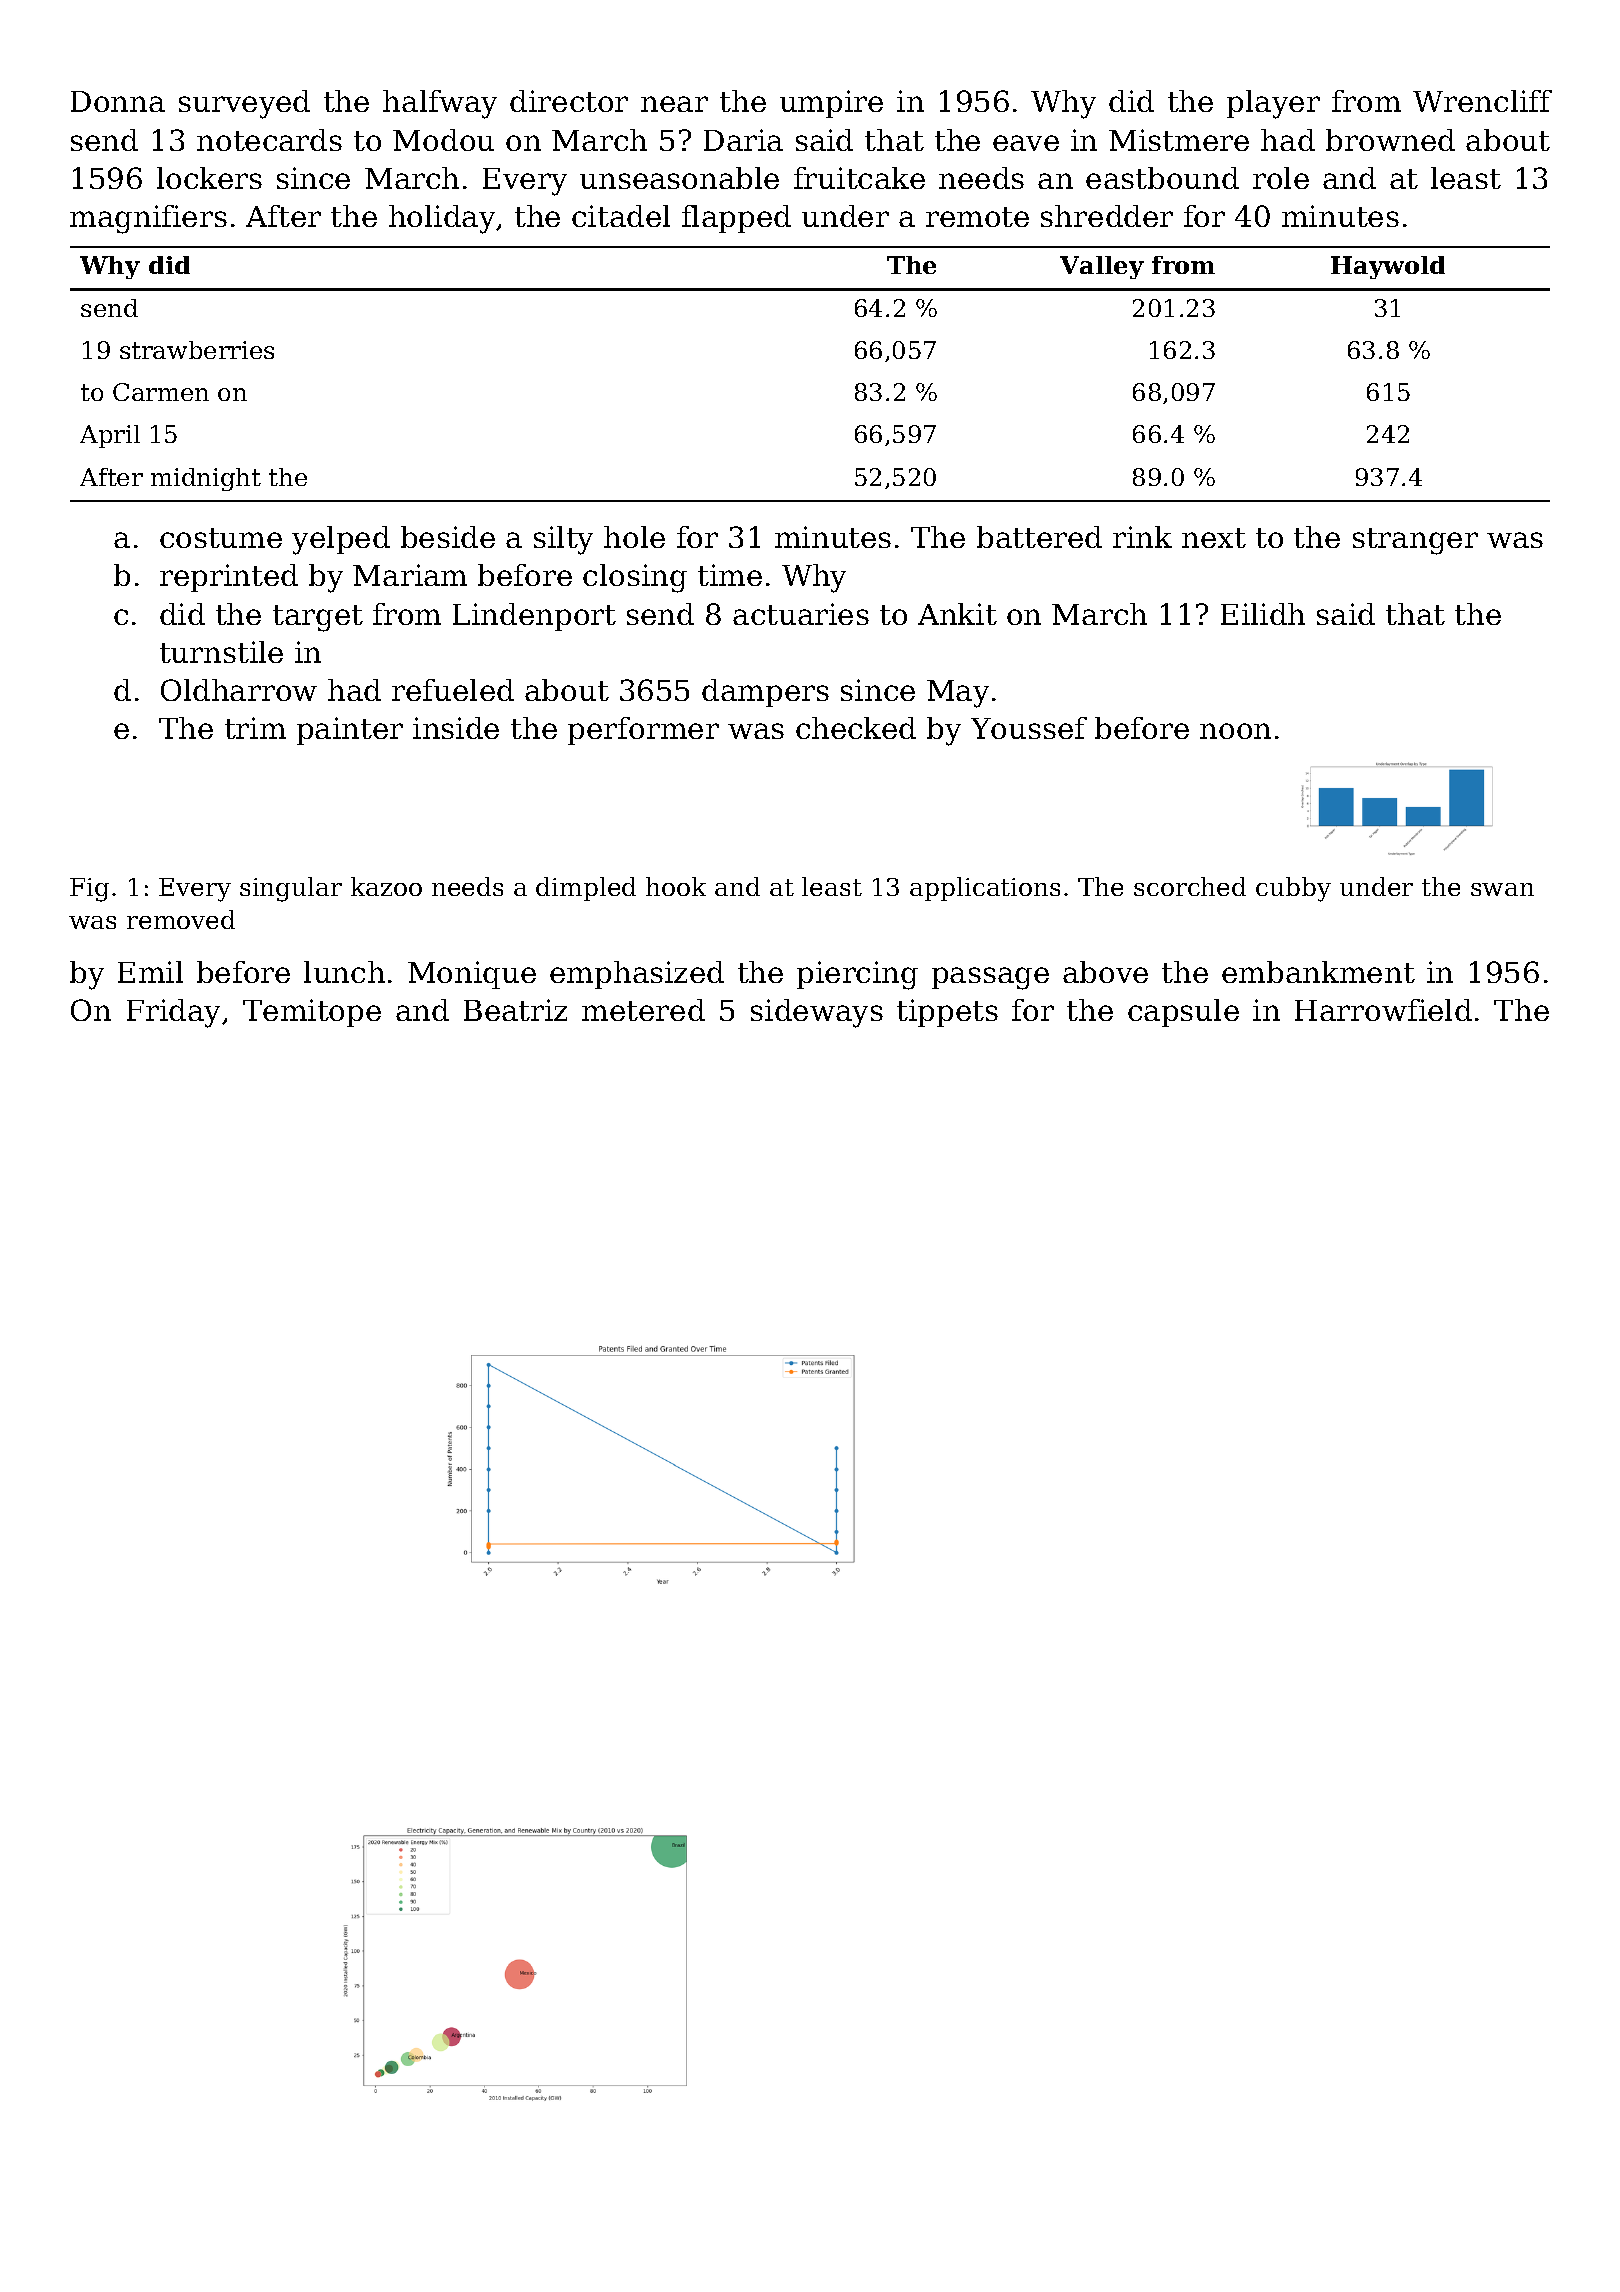 Image resolution: width=1620 pixels, height=2292 pixels. What do you see at coordinates (643, 731) in the screenshot?
I see `performer` at bounding box center [643, 731].
